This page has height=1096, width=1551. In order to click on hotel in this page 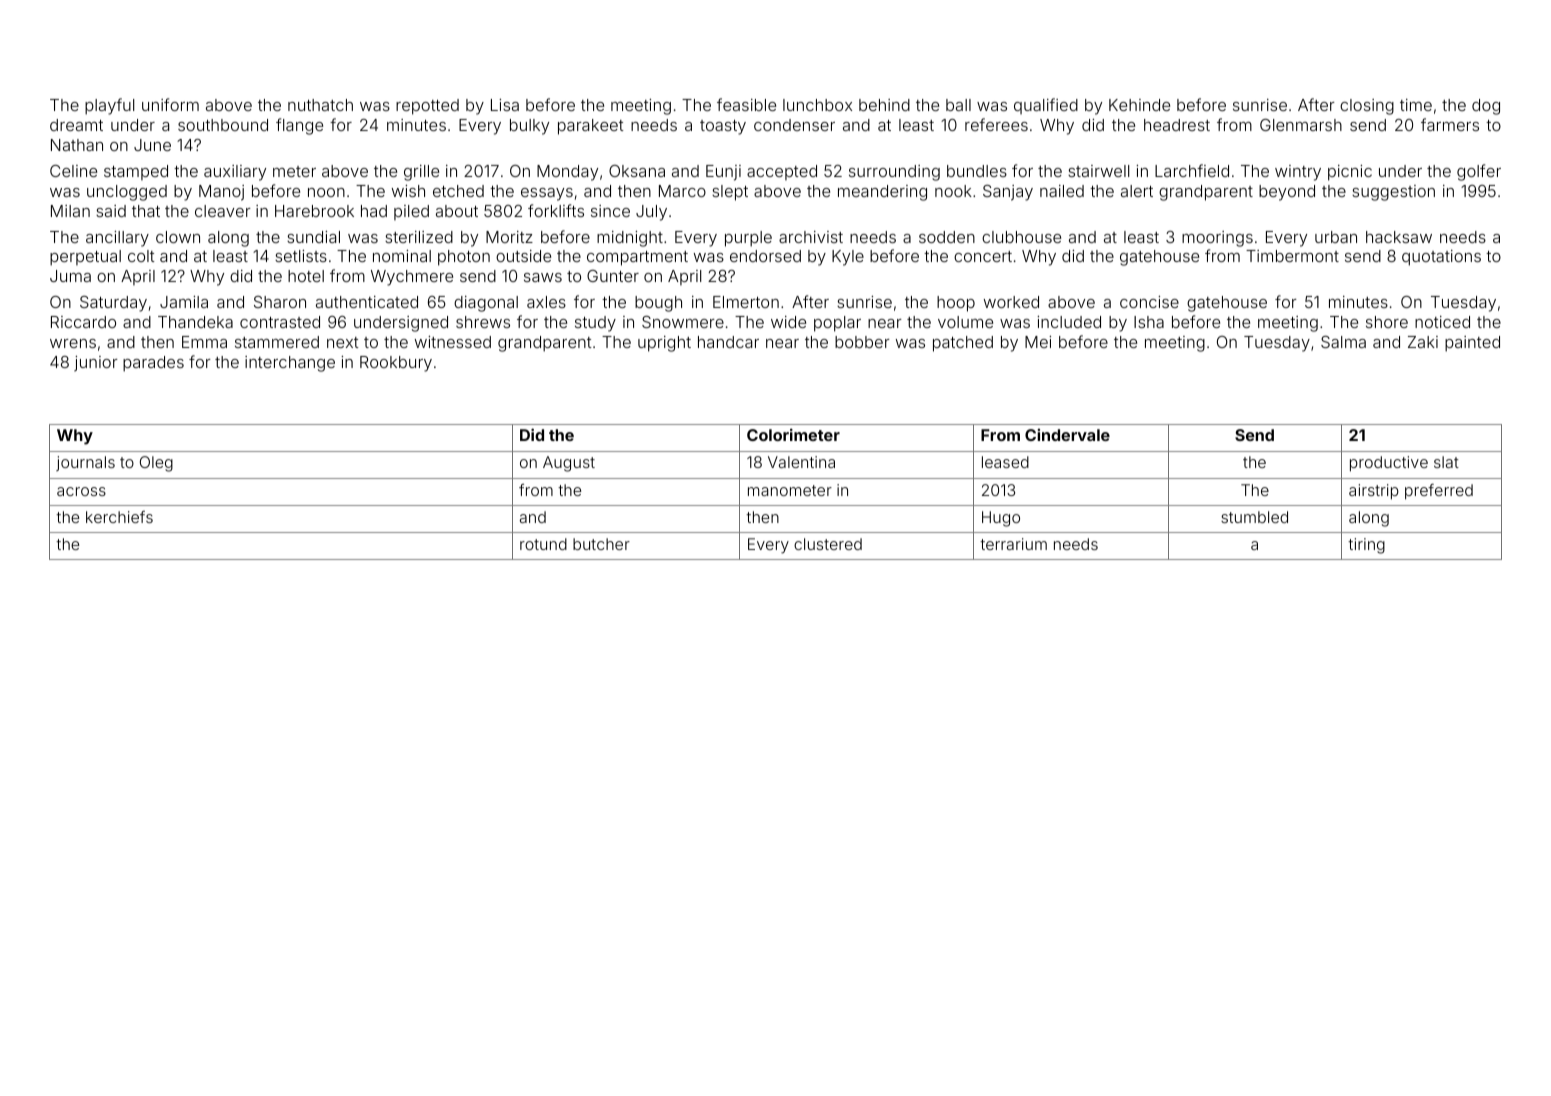, I will do `click(306, 276)`.
